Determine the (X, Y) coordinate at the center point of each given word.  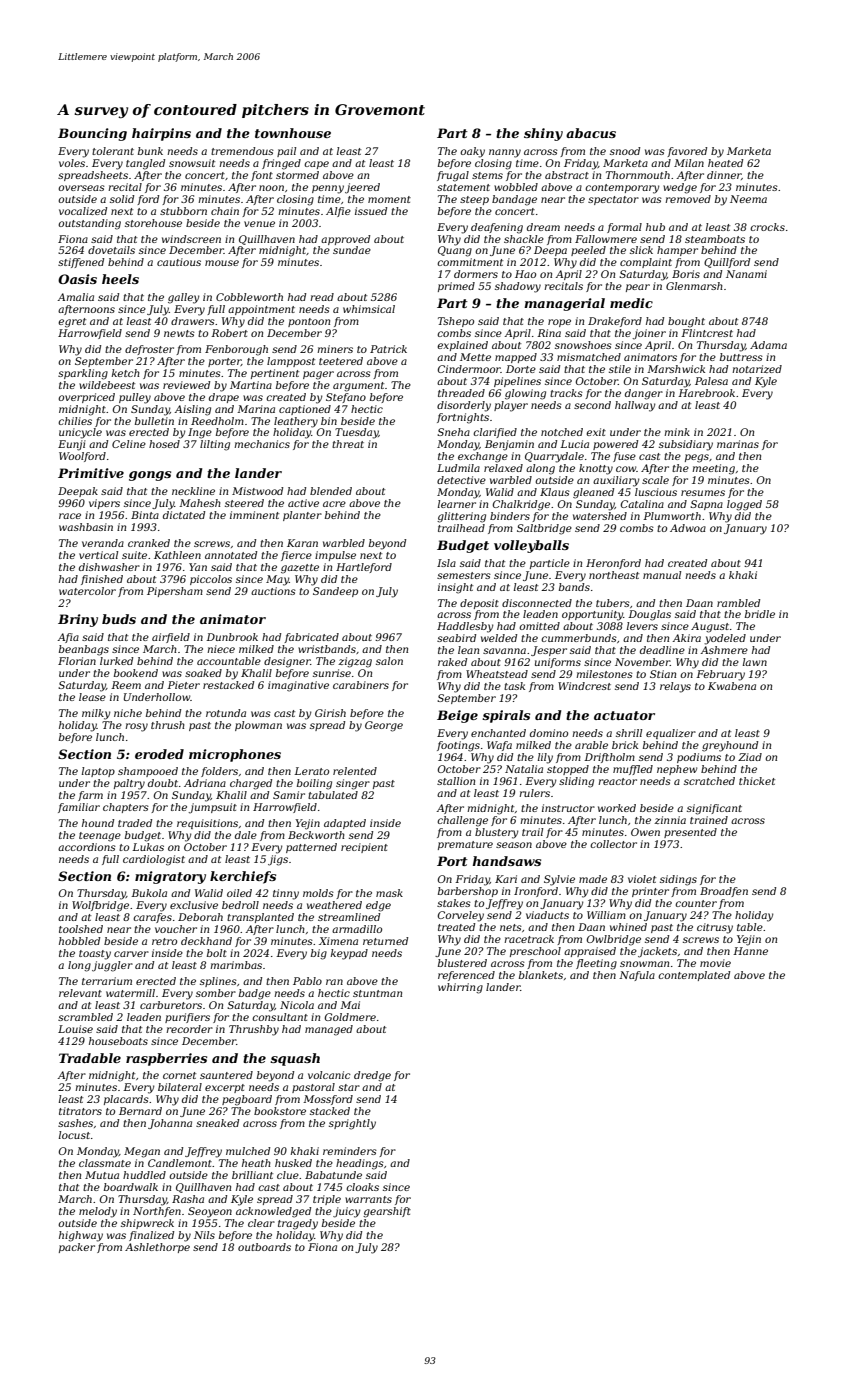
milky (96, 714)
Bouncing (92, 134)
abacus (591, 133)
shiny (543, 134)
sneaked (217, 1123)
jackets (657, 952)
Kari (506, 879)
